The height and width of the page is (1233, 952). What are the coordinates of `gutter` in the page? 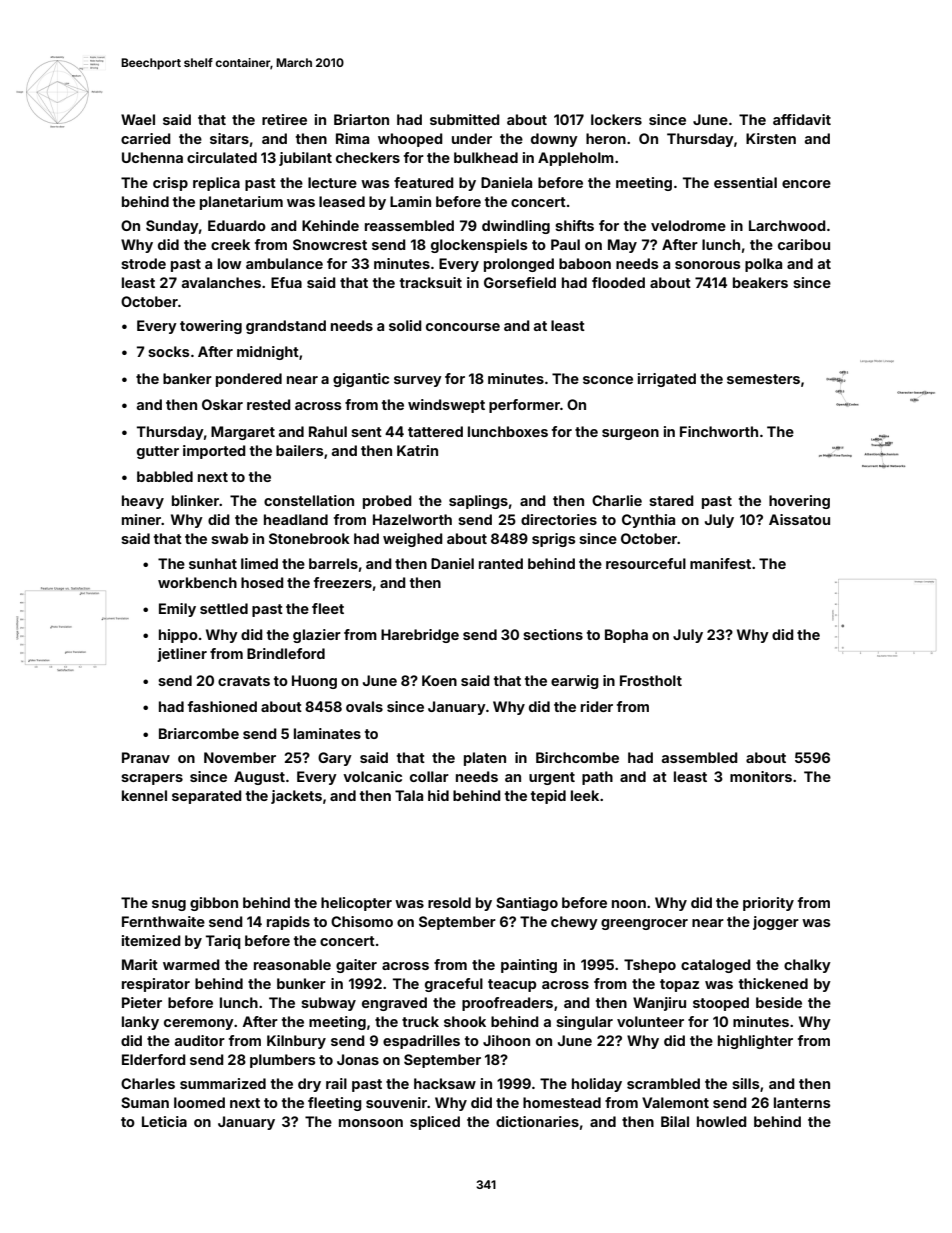 It's located at (158, 452).
